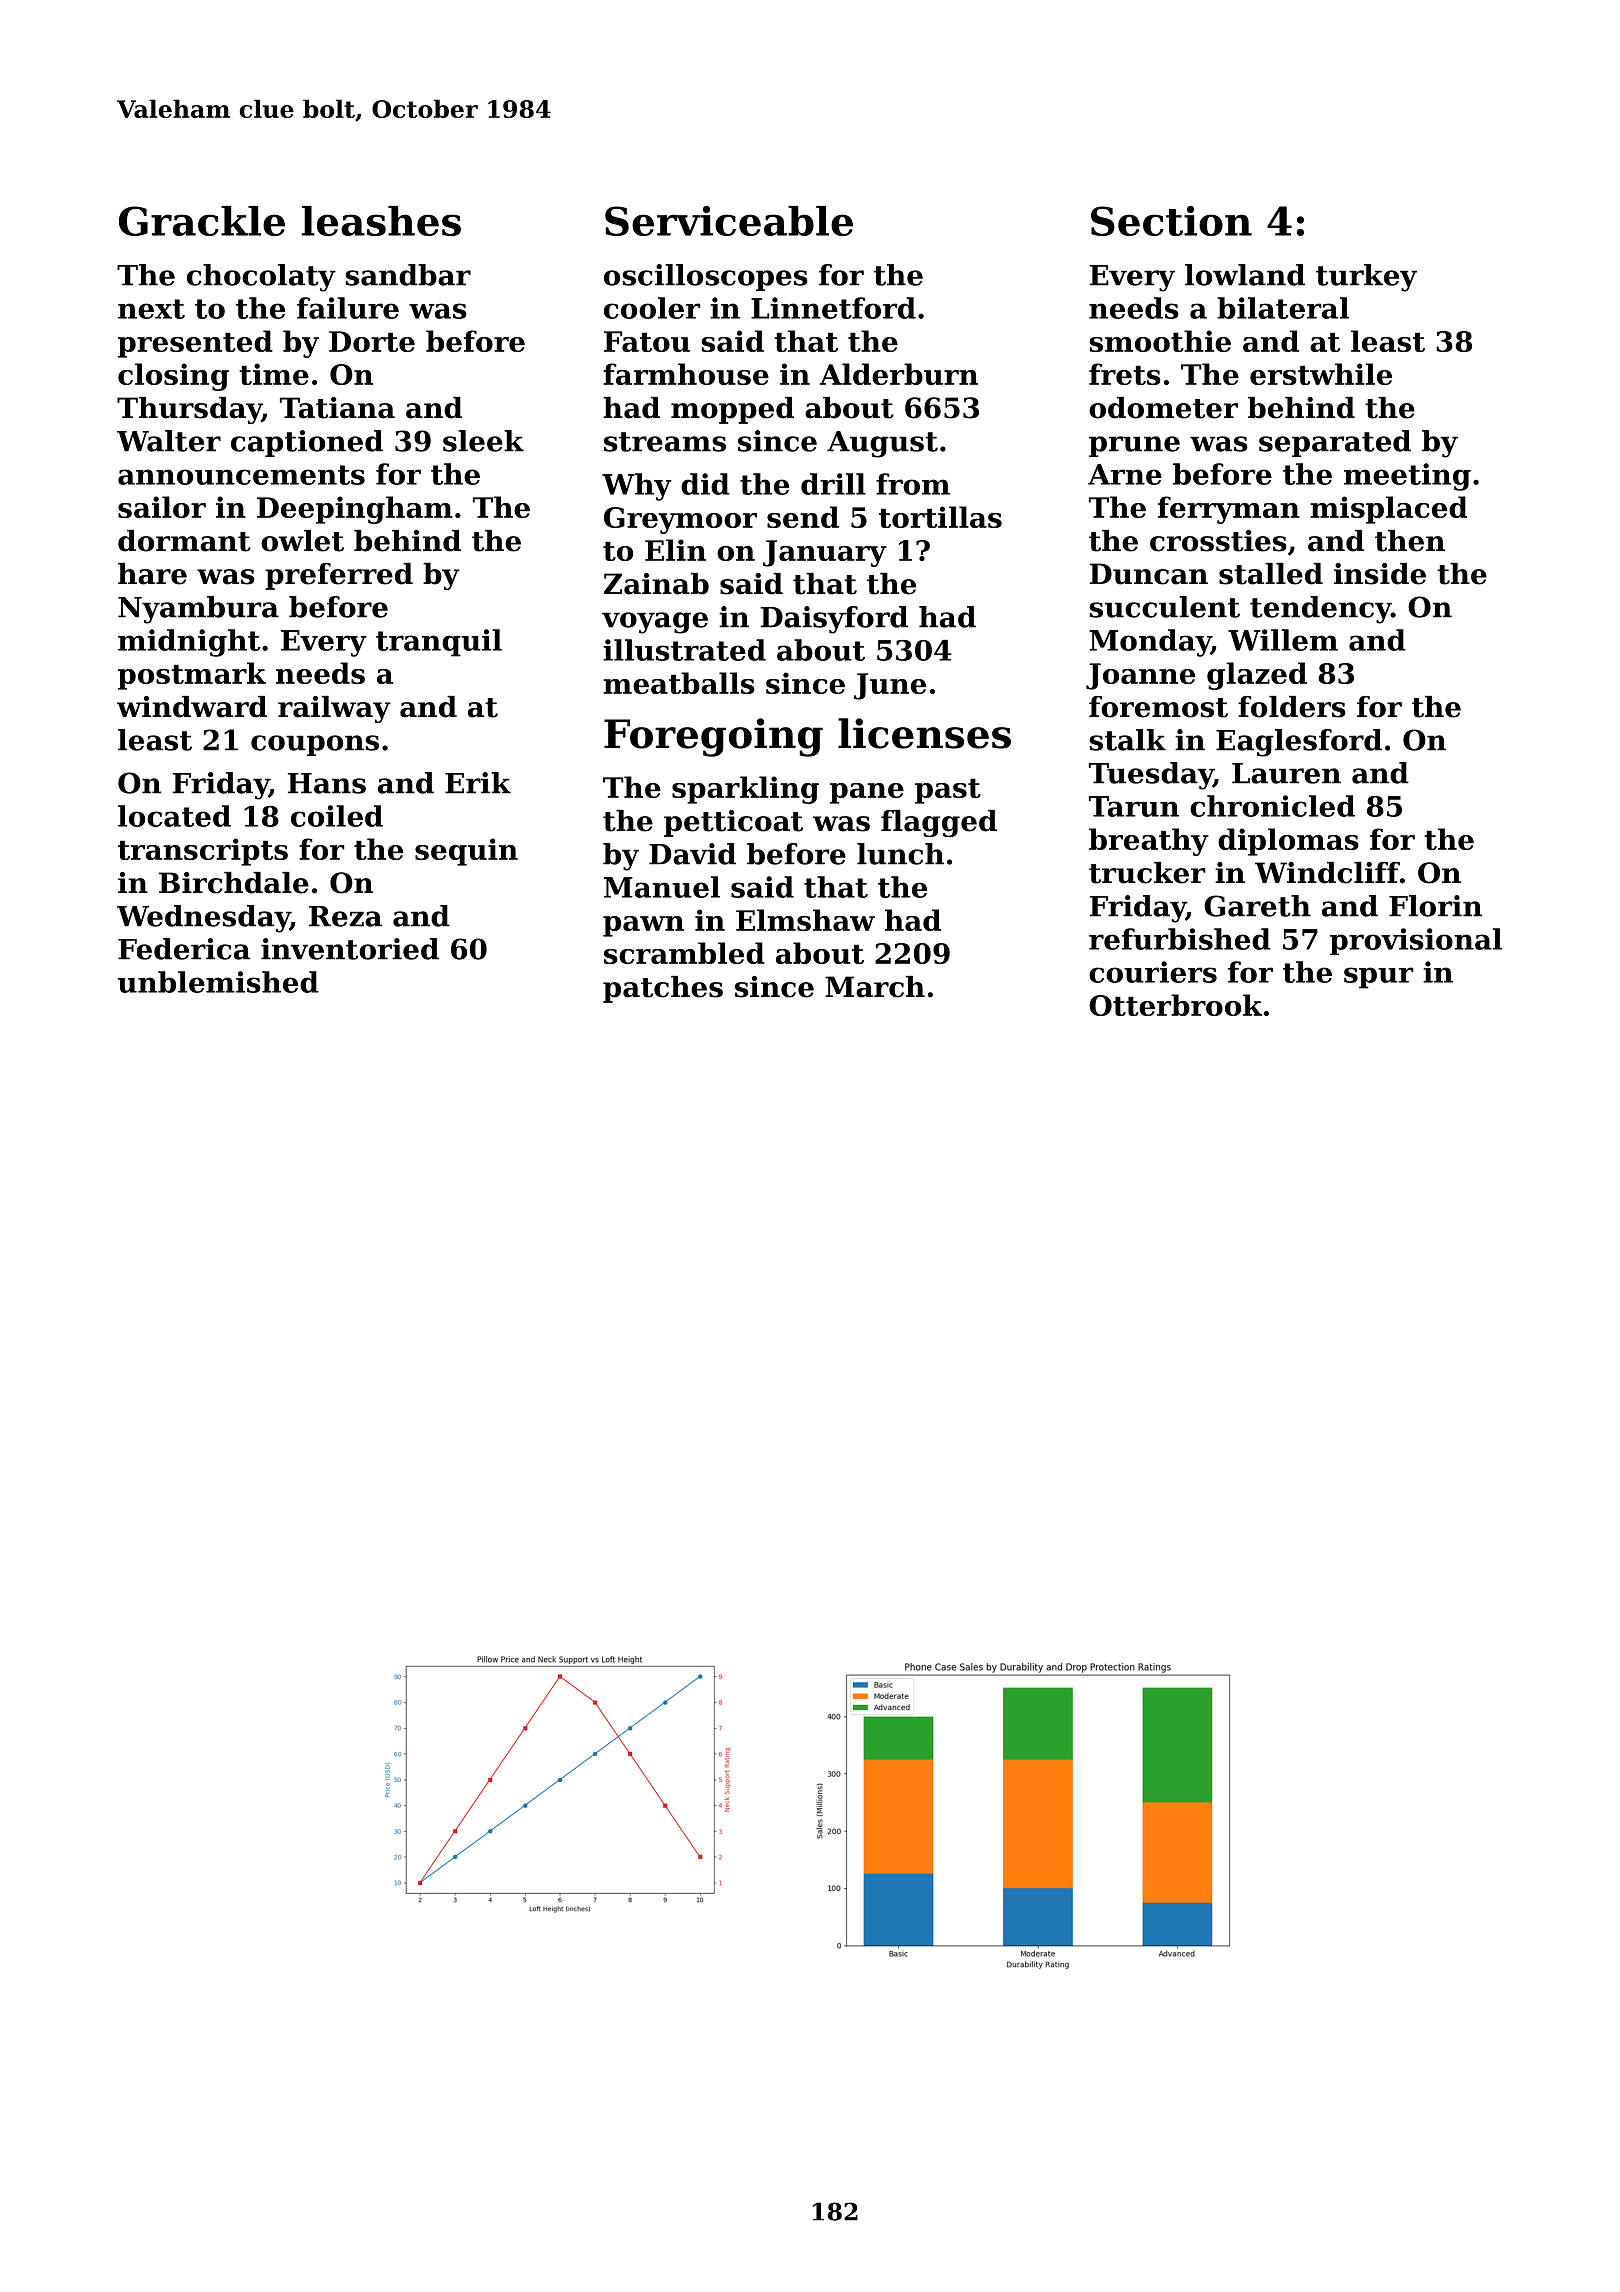 This screenshot has height=2292, width=1620. I want to click on Otterbrook, so click(1175, 1005).
